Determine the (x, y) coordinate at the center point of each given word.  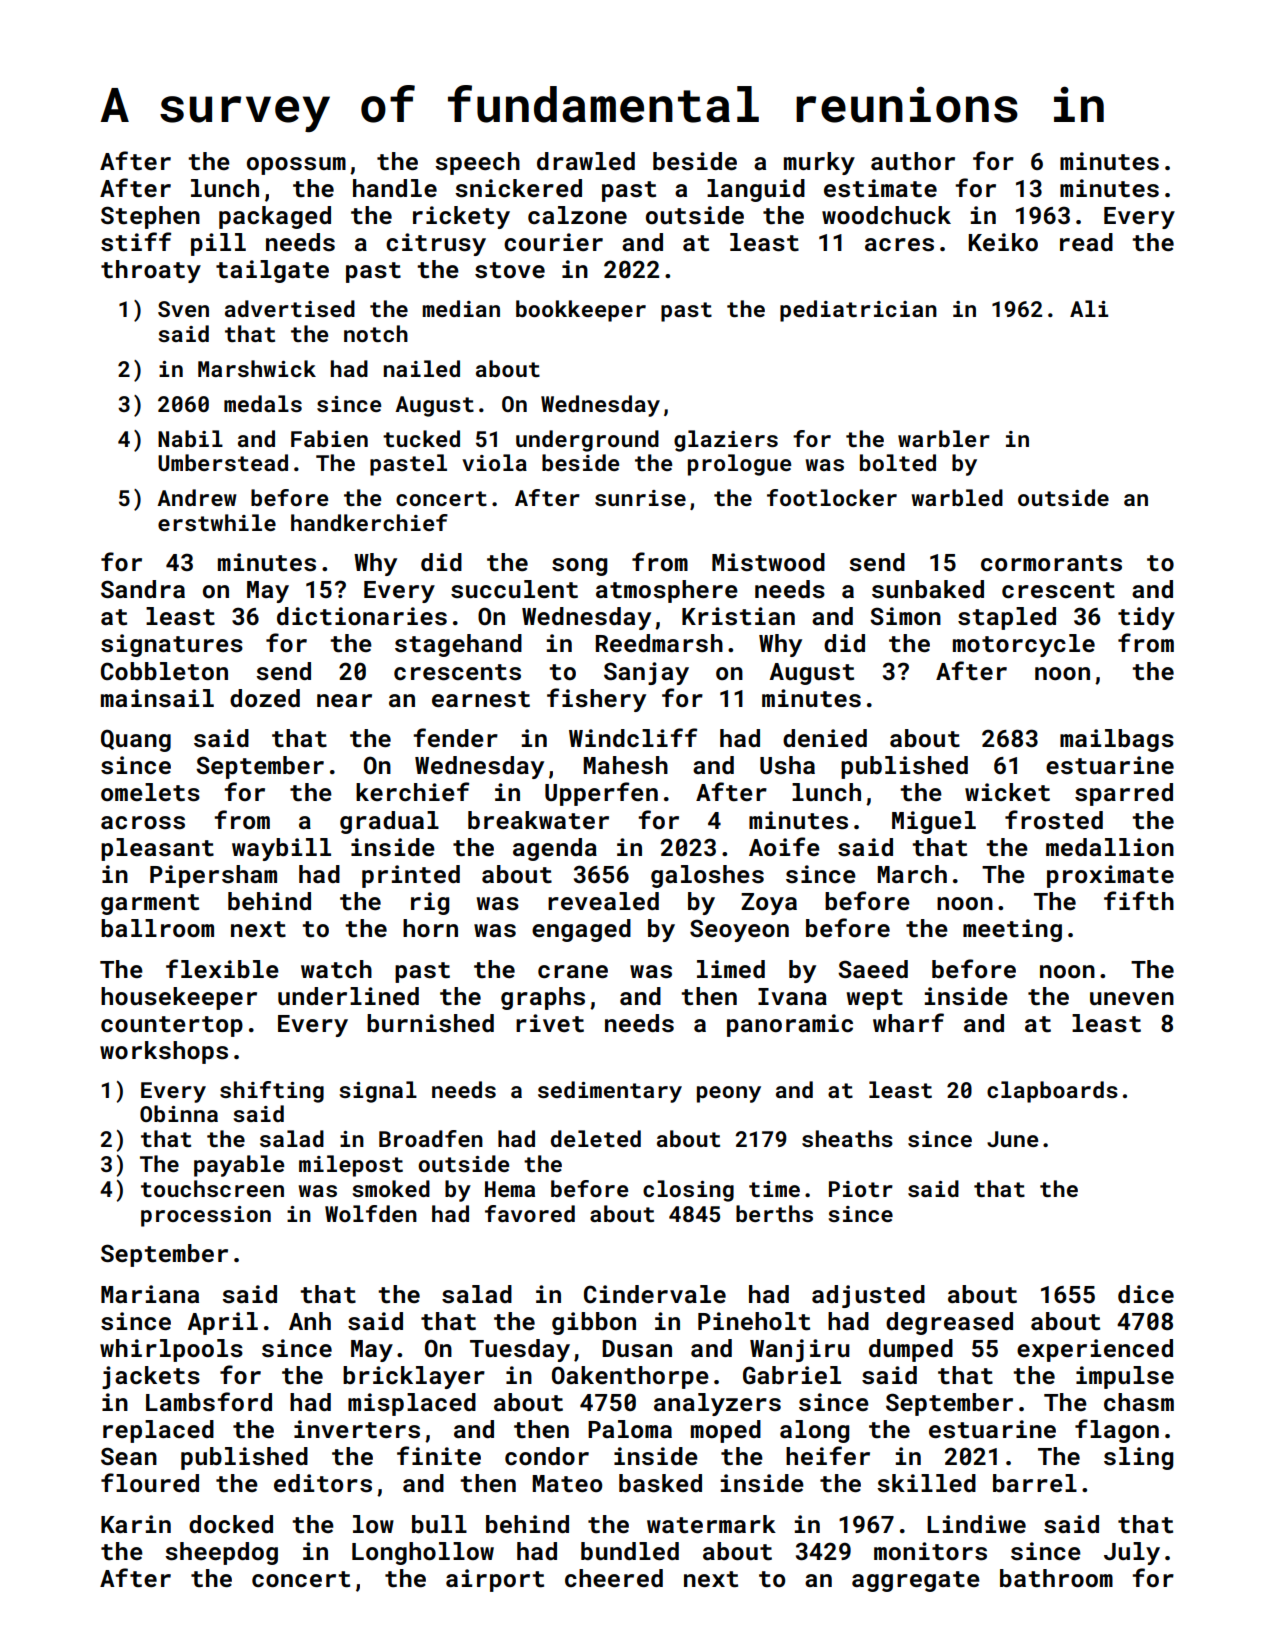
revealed (603, 901)
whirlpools (171, 1350)
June (1012, 1139)
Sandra (143, 589)
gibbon (594, 1323)
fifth (1139, 901)
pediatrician (858, 311)
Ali (1089, 308)
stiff (136, 242)
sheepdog (221, 1553)
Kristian (738, 616)
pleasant (157, 849)
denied (825, 738)
